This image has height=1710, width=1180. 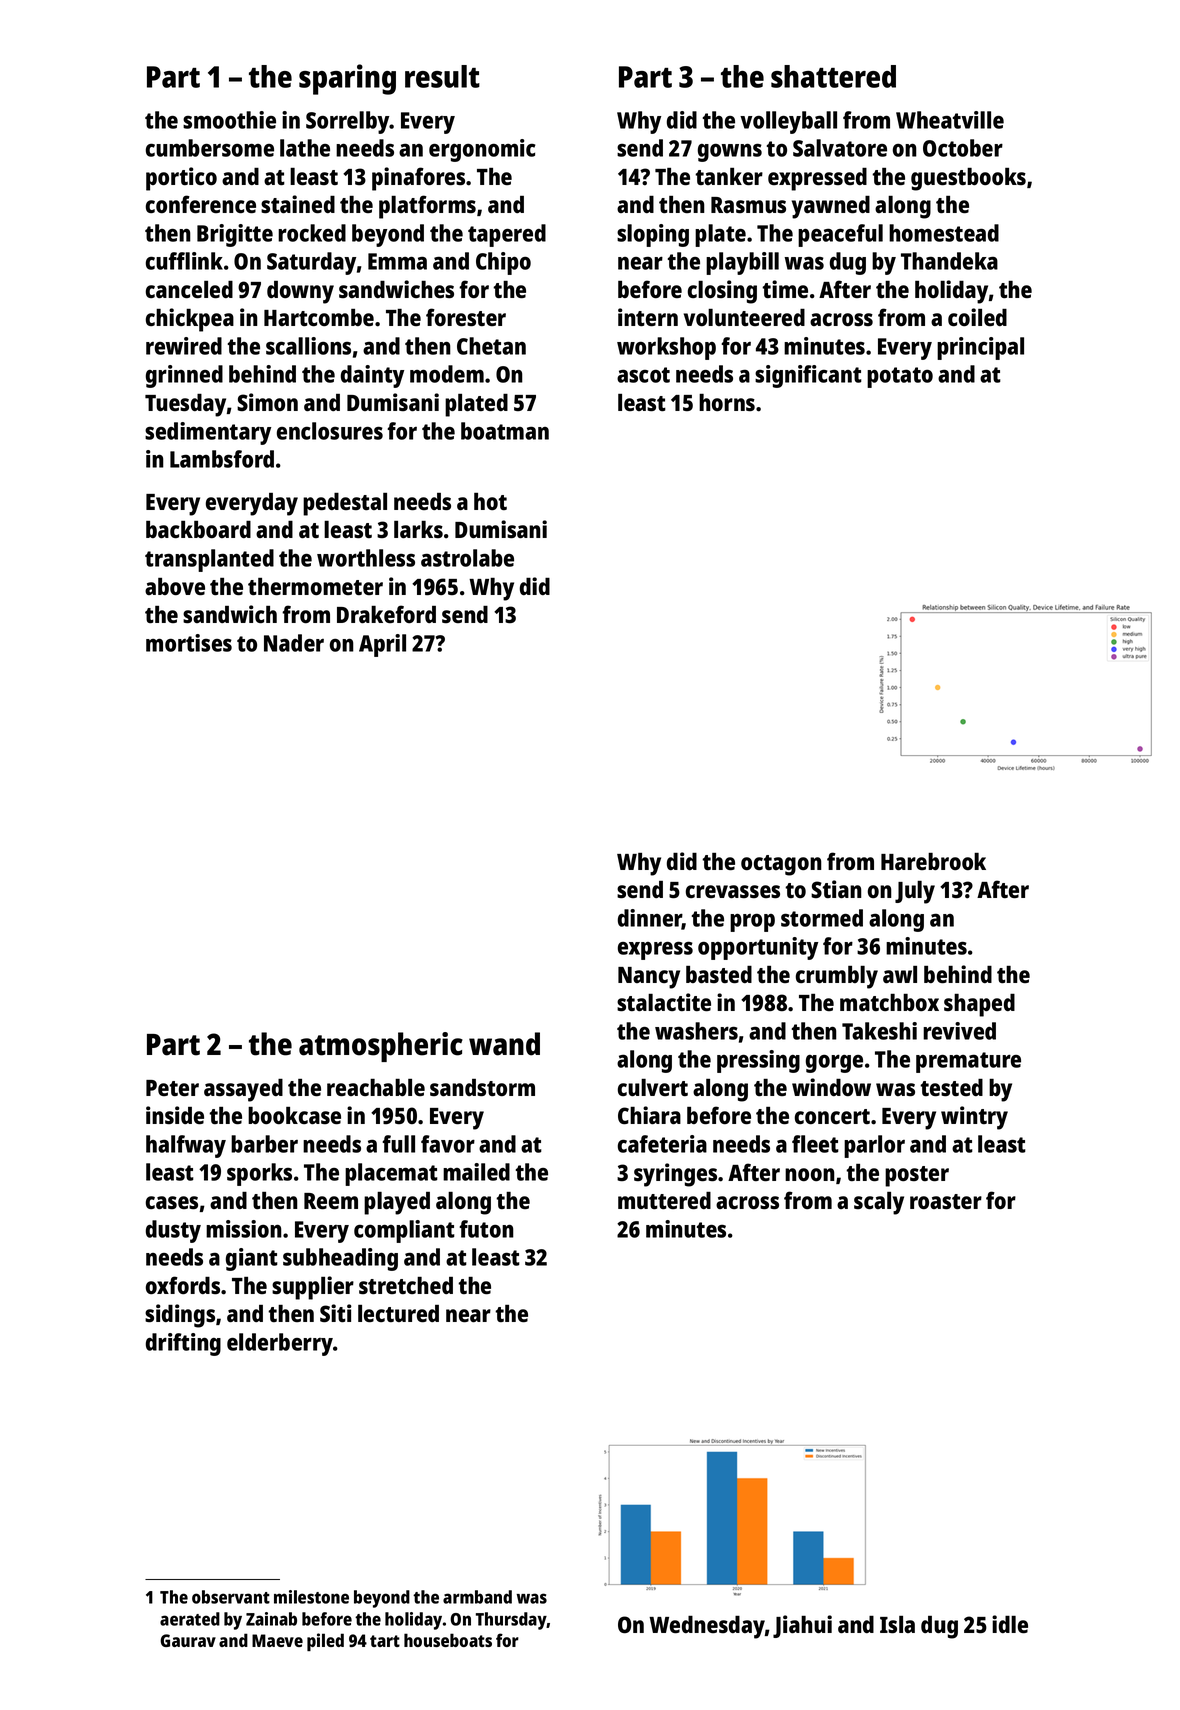 What do you see at coordinates (190, 320) in the image?
I see `chickpea` at bounding box center [190, 320].
